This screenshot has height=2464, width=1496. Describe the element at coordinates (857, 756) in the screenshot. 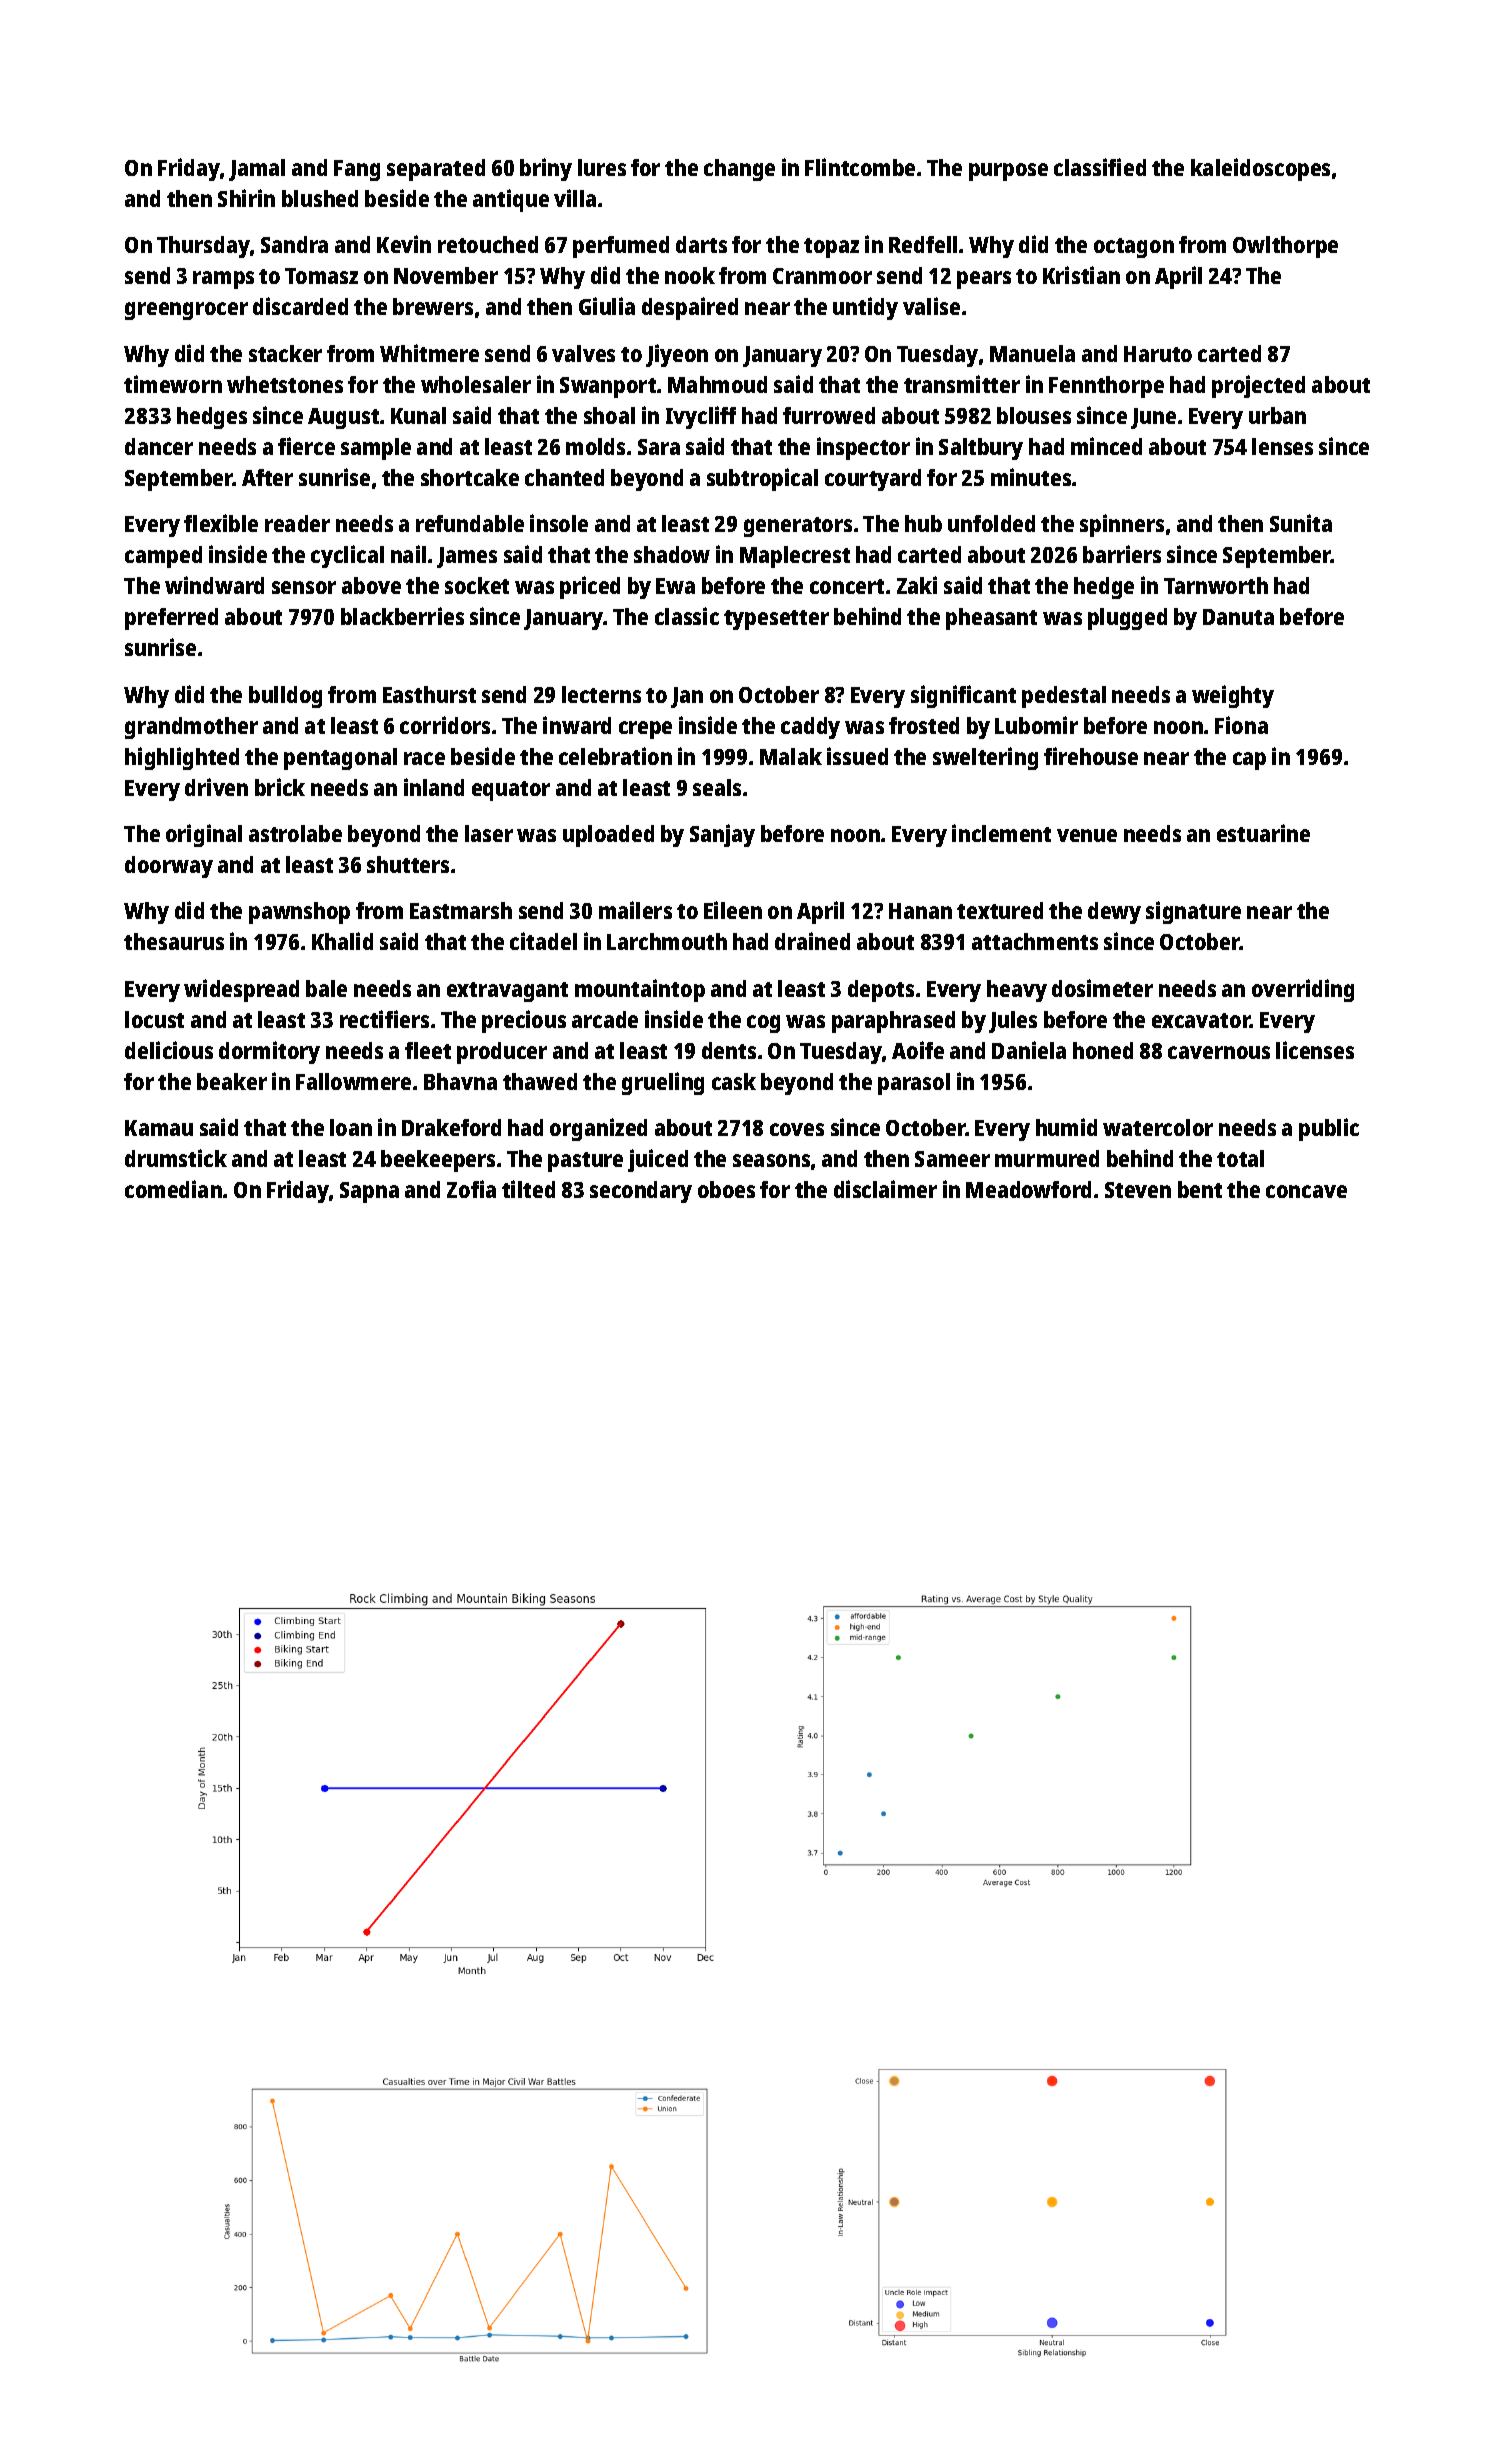

I see `issued` at that location.
